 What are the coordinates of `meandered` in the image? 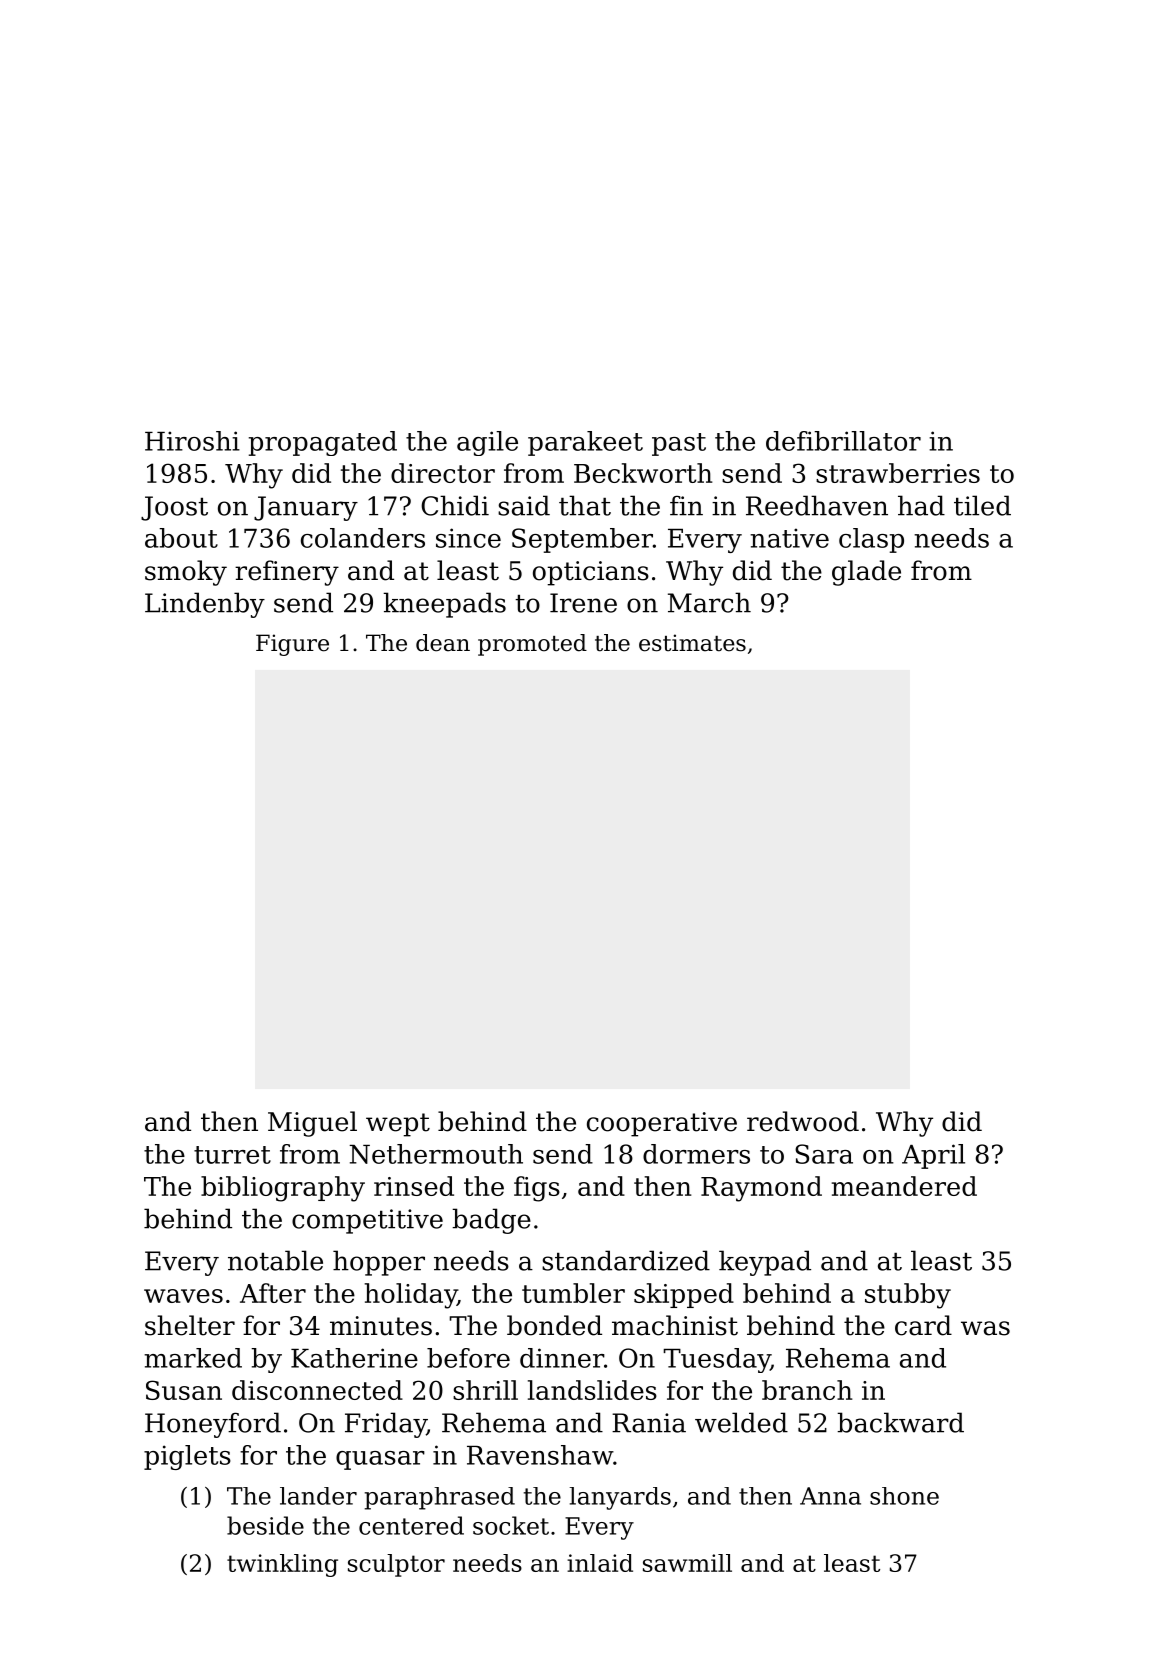 It's located at (904, 1186).
